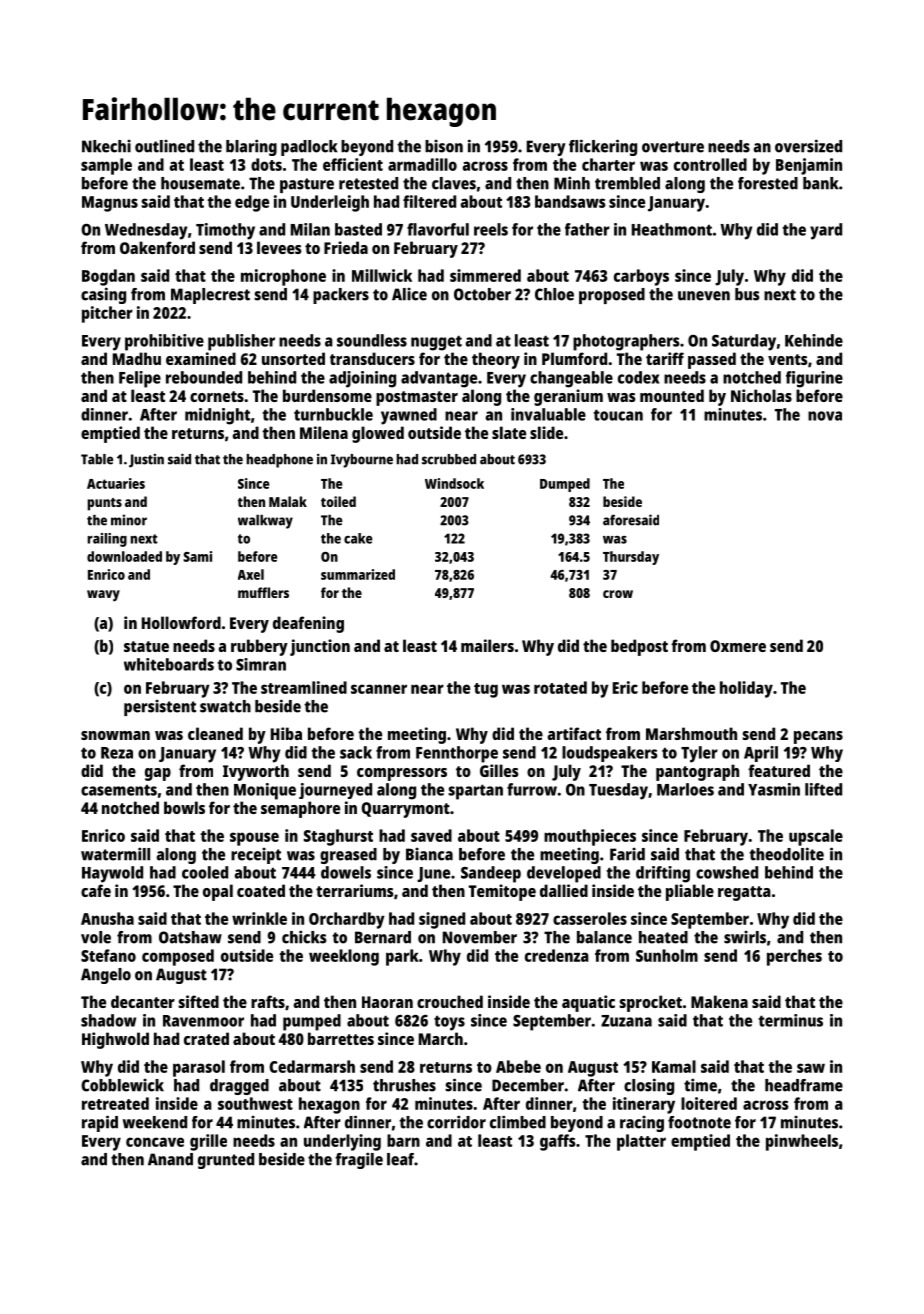  I want to click on mufflers, so click(263, 592).
